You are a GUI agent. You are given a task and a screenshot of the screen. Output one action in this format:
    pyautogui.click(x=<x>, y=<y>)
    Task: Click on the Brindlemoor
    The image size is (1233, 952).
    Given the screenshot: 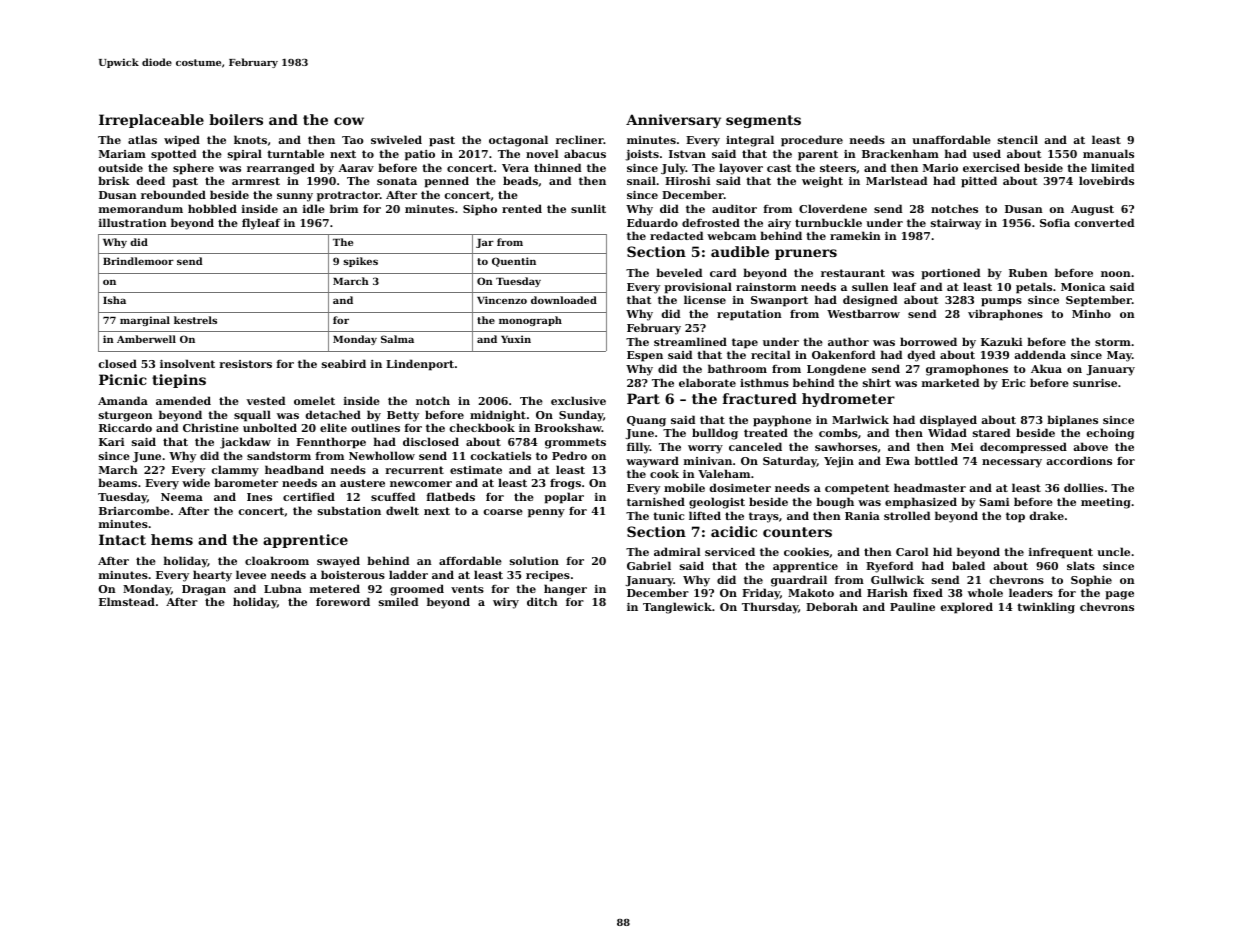 What is the action you would take?
    pyautogui.click(x=138, y=261)
